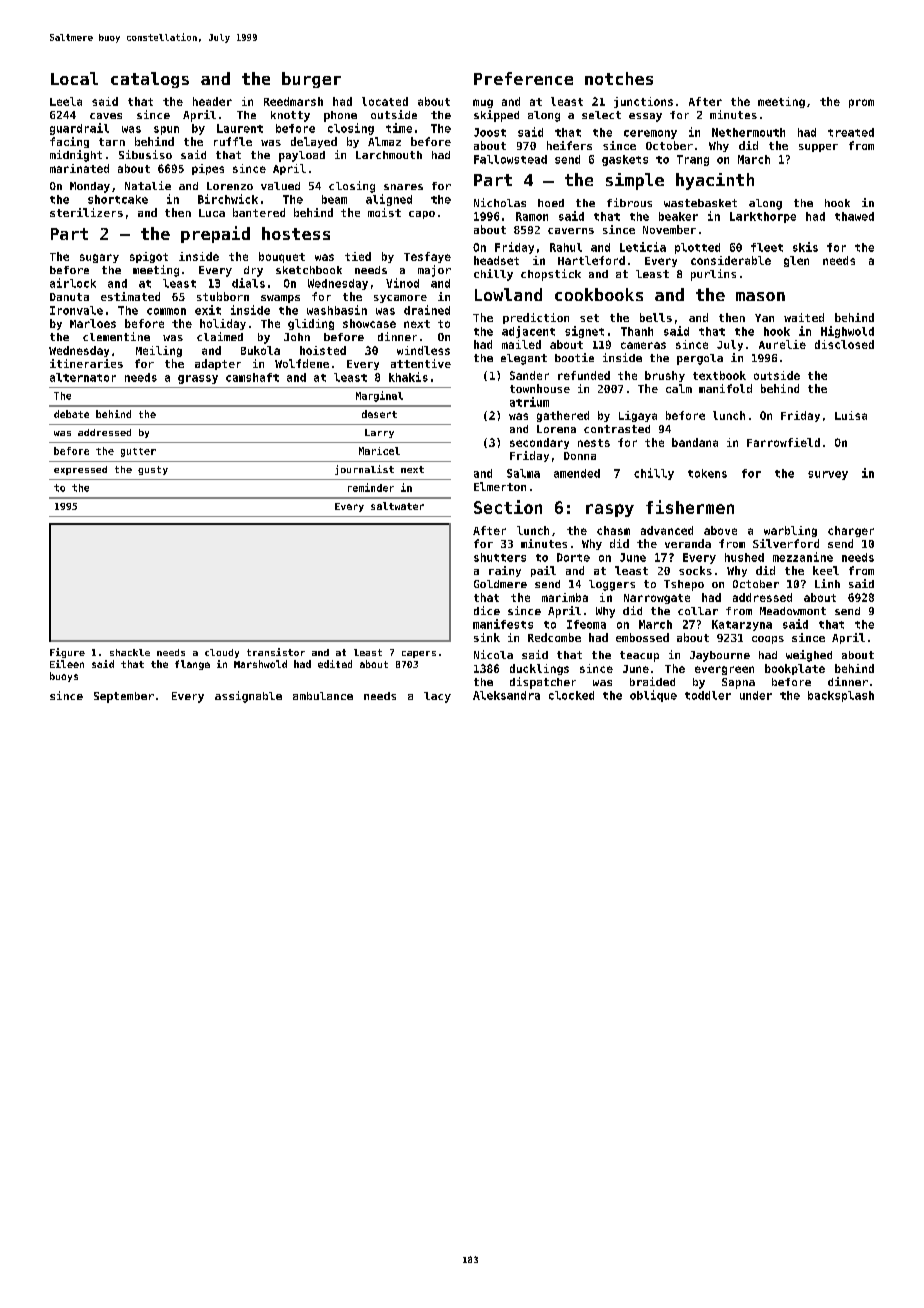  I want to click on prom, so click(861, 103).
